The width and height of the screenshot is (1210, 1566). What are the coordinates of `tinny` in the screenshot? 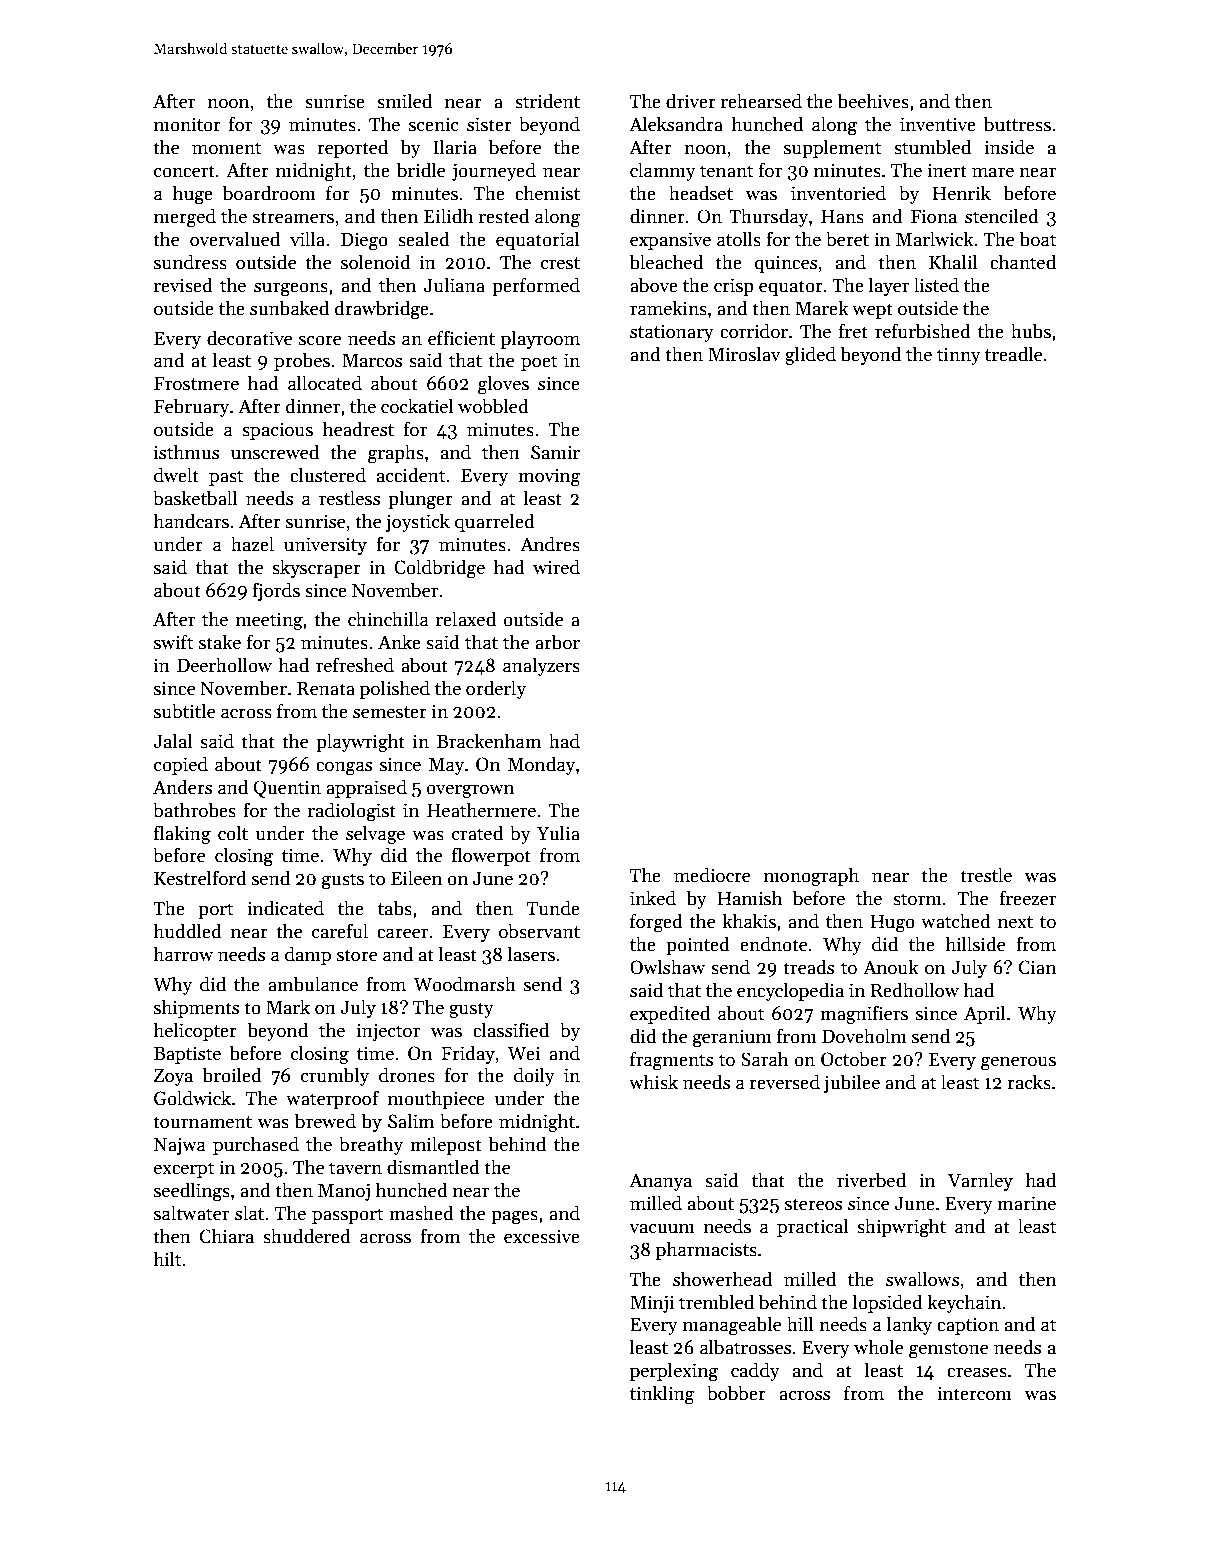 It's located at (959, 356).
